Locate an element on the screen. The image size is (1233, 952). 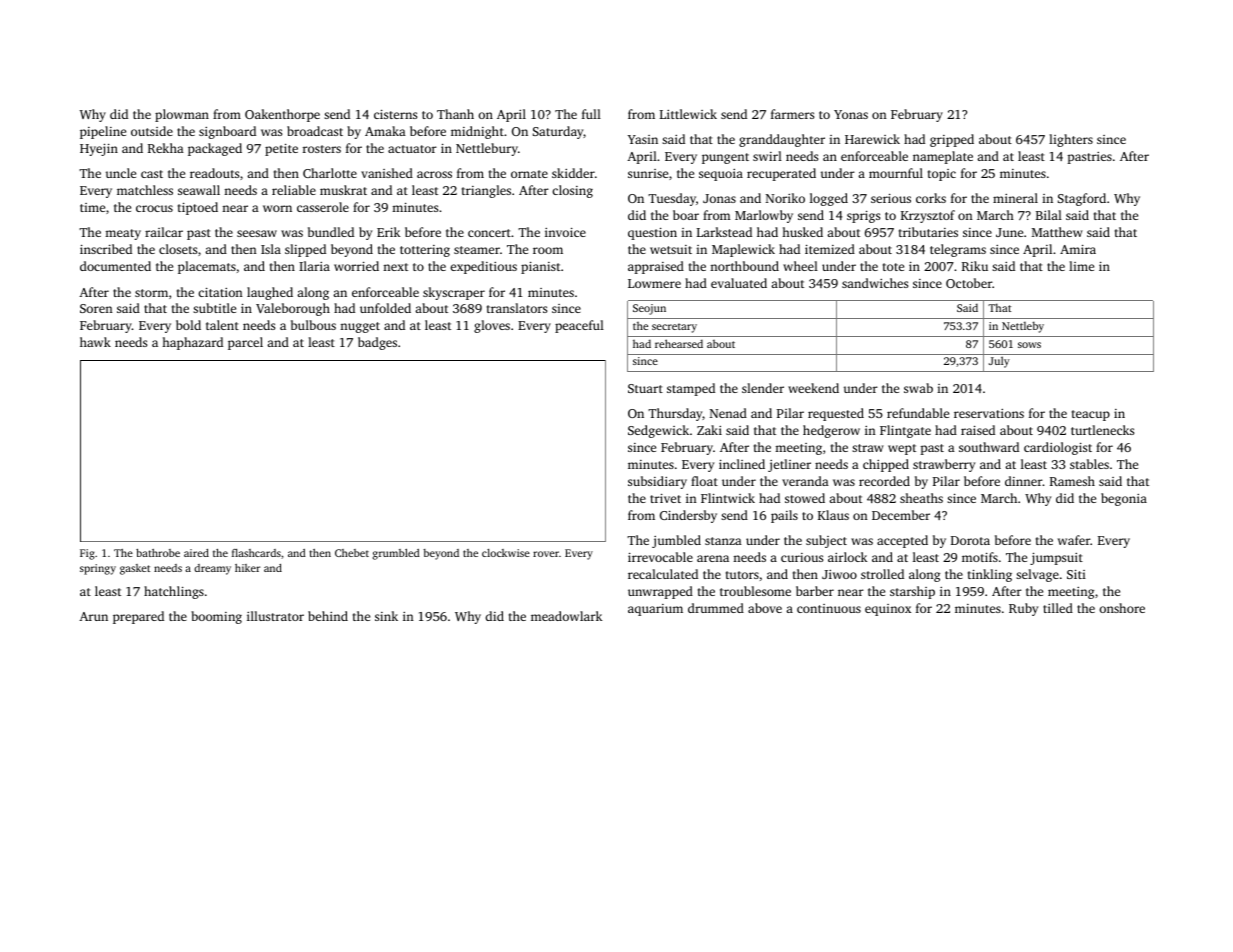
petite is located at coordinates (281, 149).
